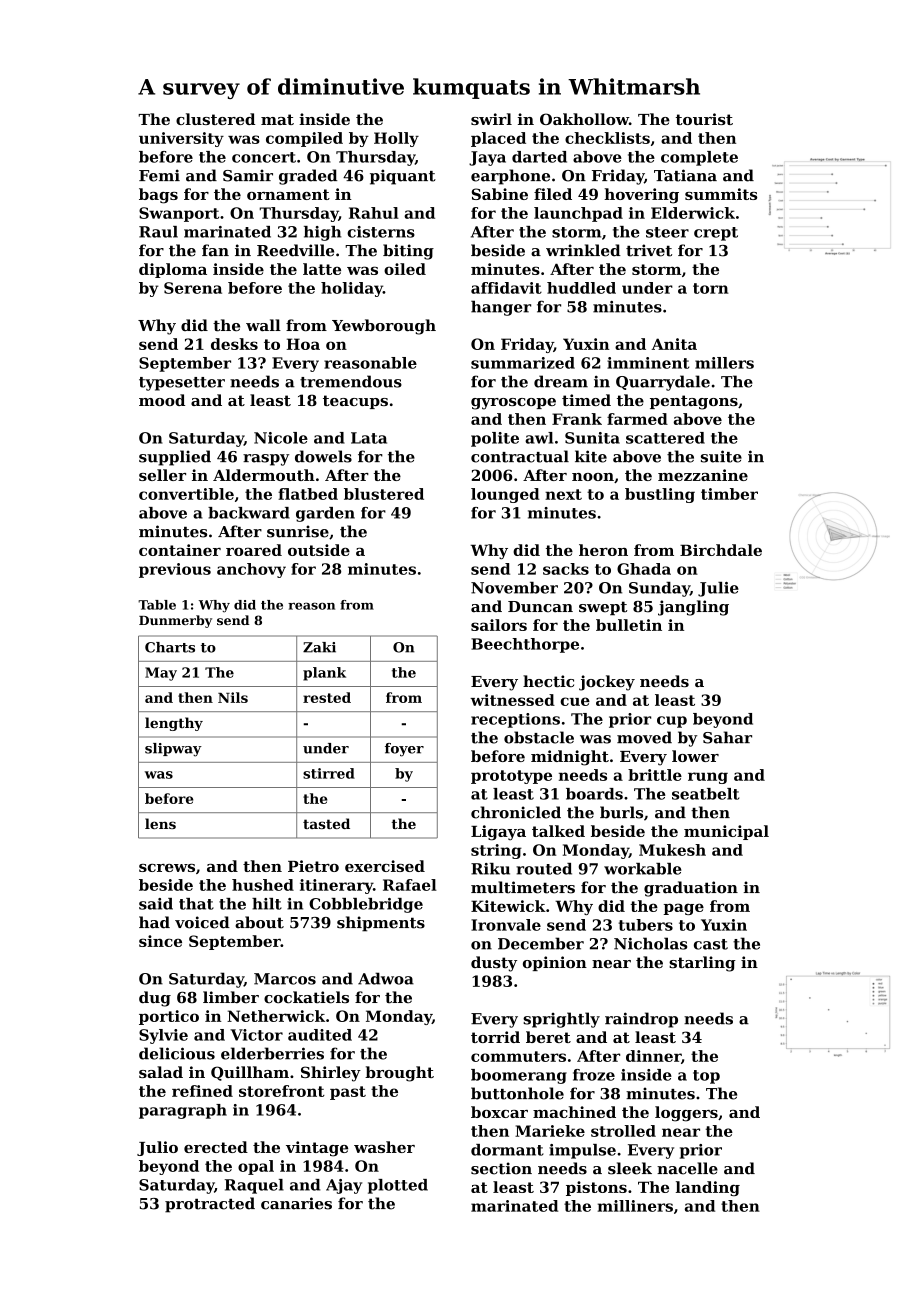 This image has width=908, height=1316. What do you see at coordinates (499, 625) in the image?
I see `sailors` at bounding box center [499, 625].
